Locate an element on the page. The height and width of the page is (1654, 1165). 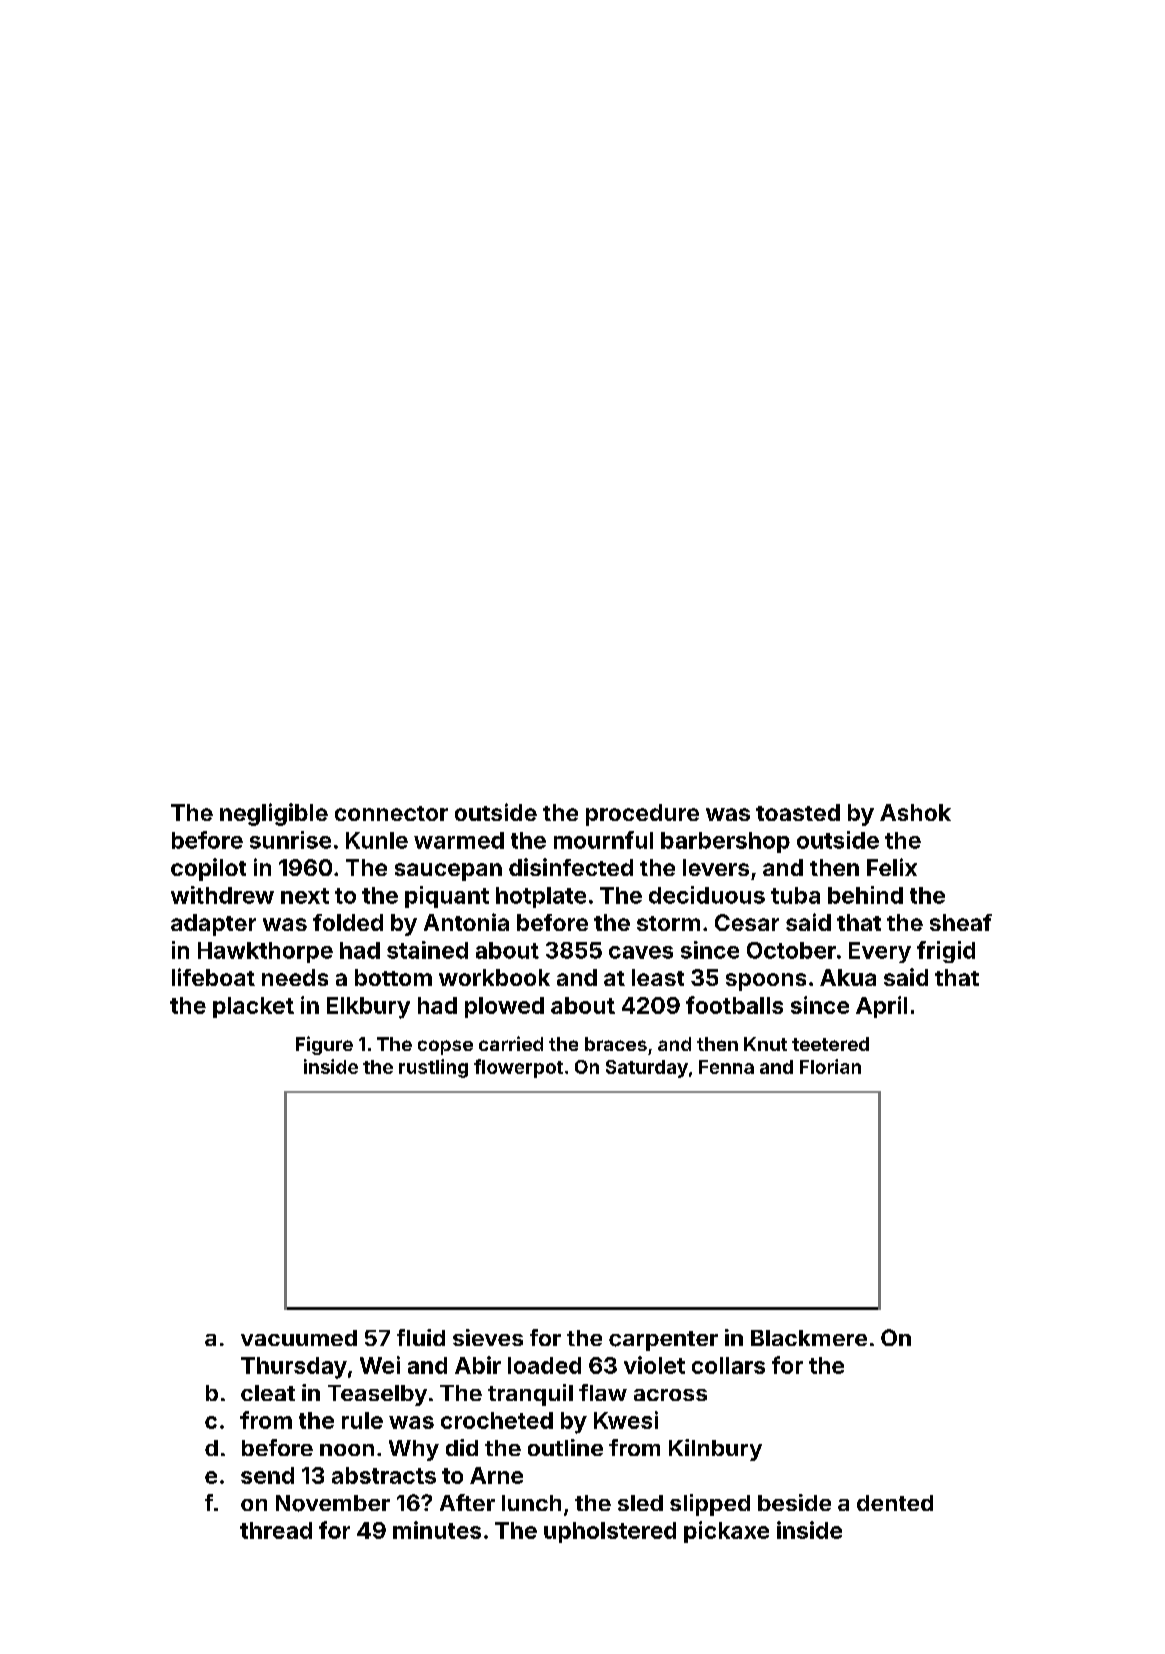
procedure is located at coordinates (642, 815).
